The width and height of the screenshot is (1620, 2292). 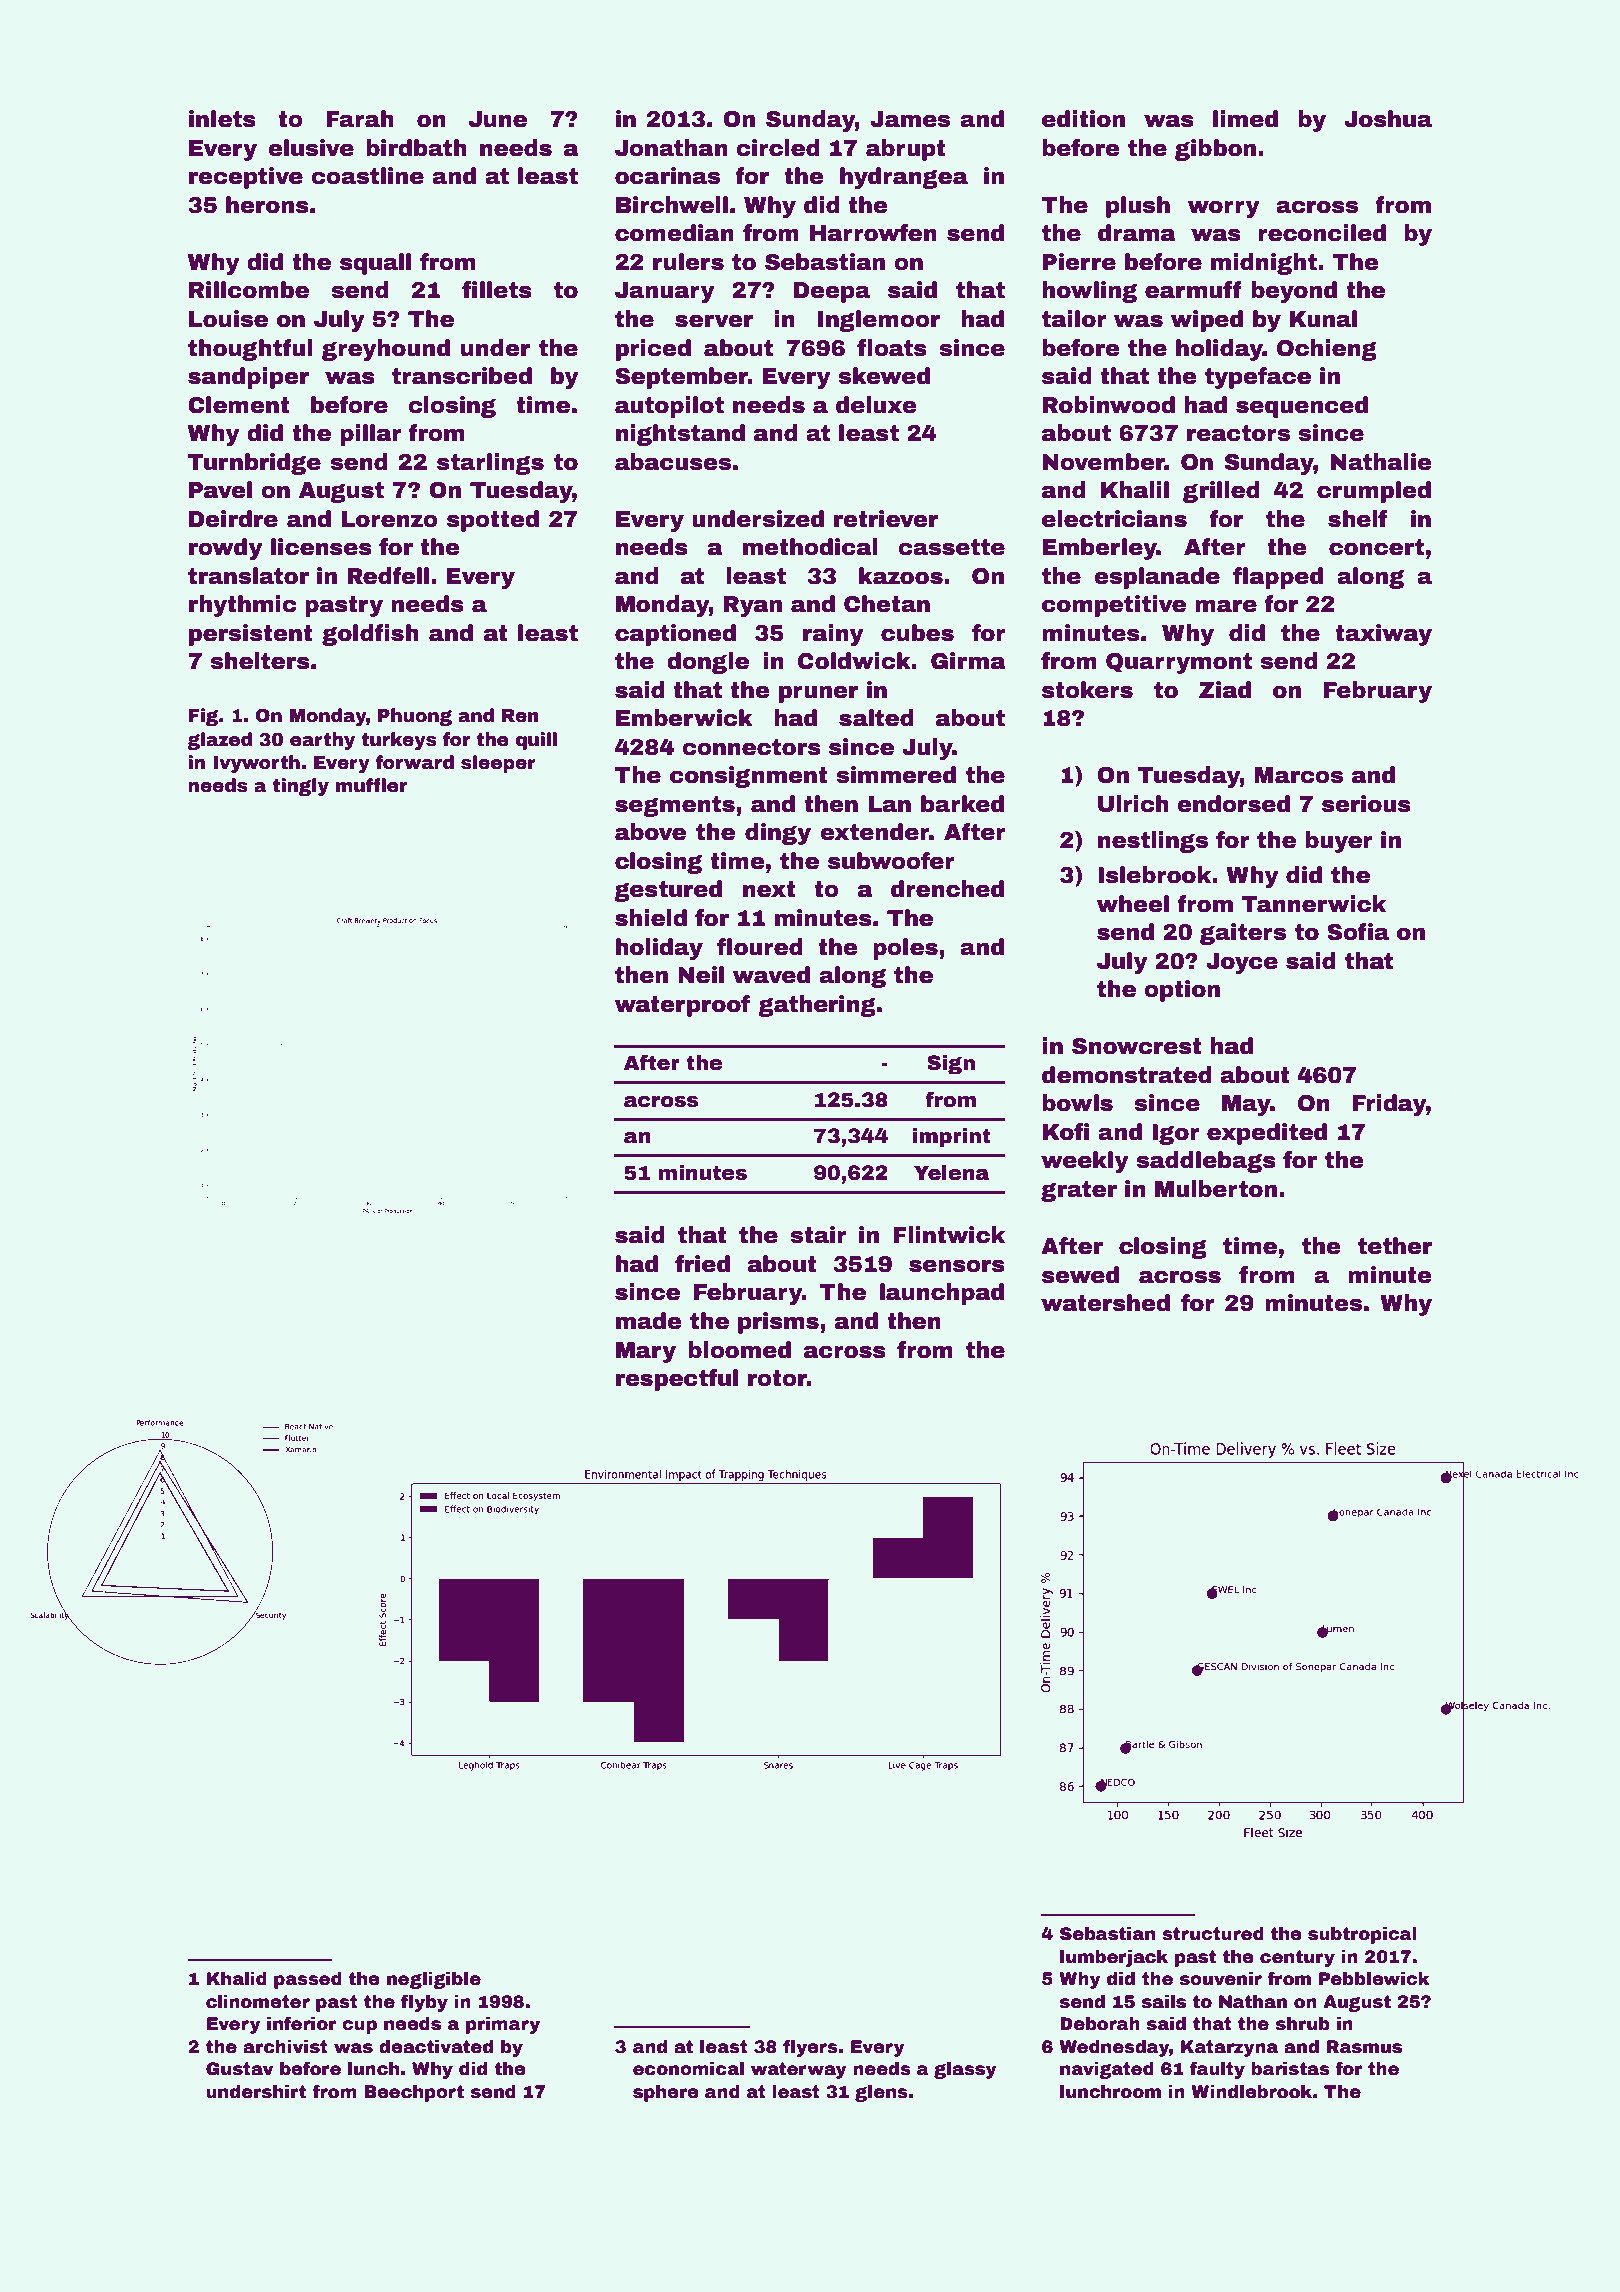 I want to click on rotor, so click(x=777, y=1378).
